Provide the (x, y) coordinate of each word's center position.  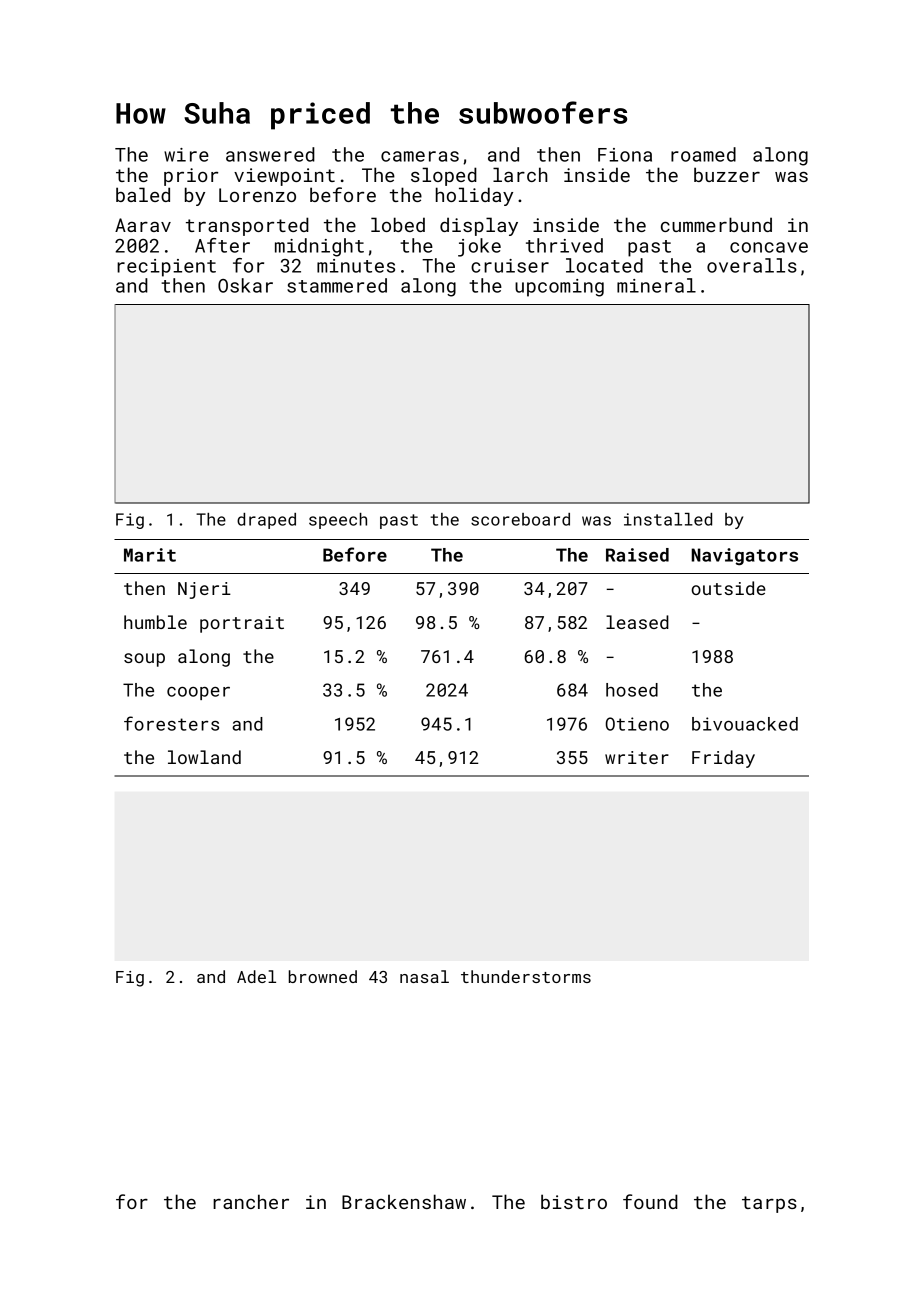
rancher (251, 1201)
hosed (632, 690)
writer (637, 757)
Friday (723, 759)
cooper (198, 693)
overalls (752, 265)
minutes (356, 266)
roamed (703, 154)
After (222, 245)
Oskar (245, 285)
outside (728, 588)
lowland (204, 757)
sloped (444, 176)
